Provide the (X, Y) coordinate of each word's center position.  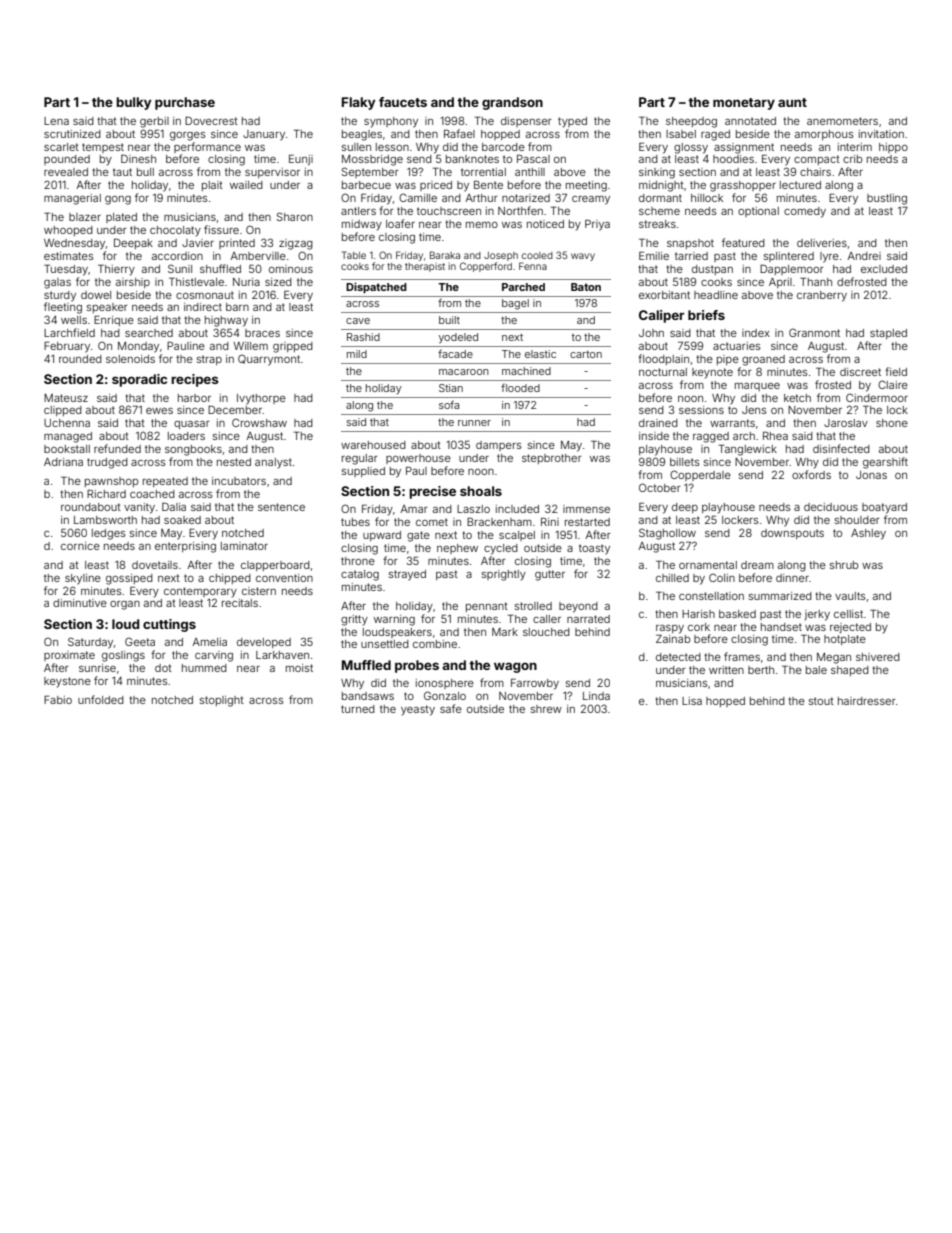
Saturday (90, 643)
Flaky (358, 103)
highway (226, 321)
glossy (691, 148)
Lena (56, 121)
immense (586, 509)
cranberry (822, 296)
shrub (844, 565)
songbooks (193, 450)
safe (451, 708)
